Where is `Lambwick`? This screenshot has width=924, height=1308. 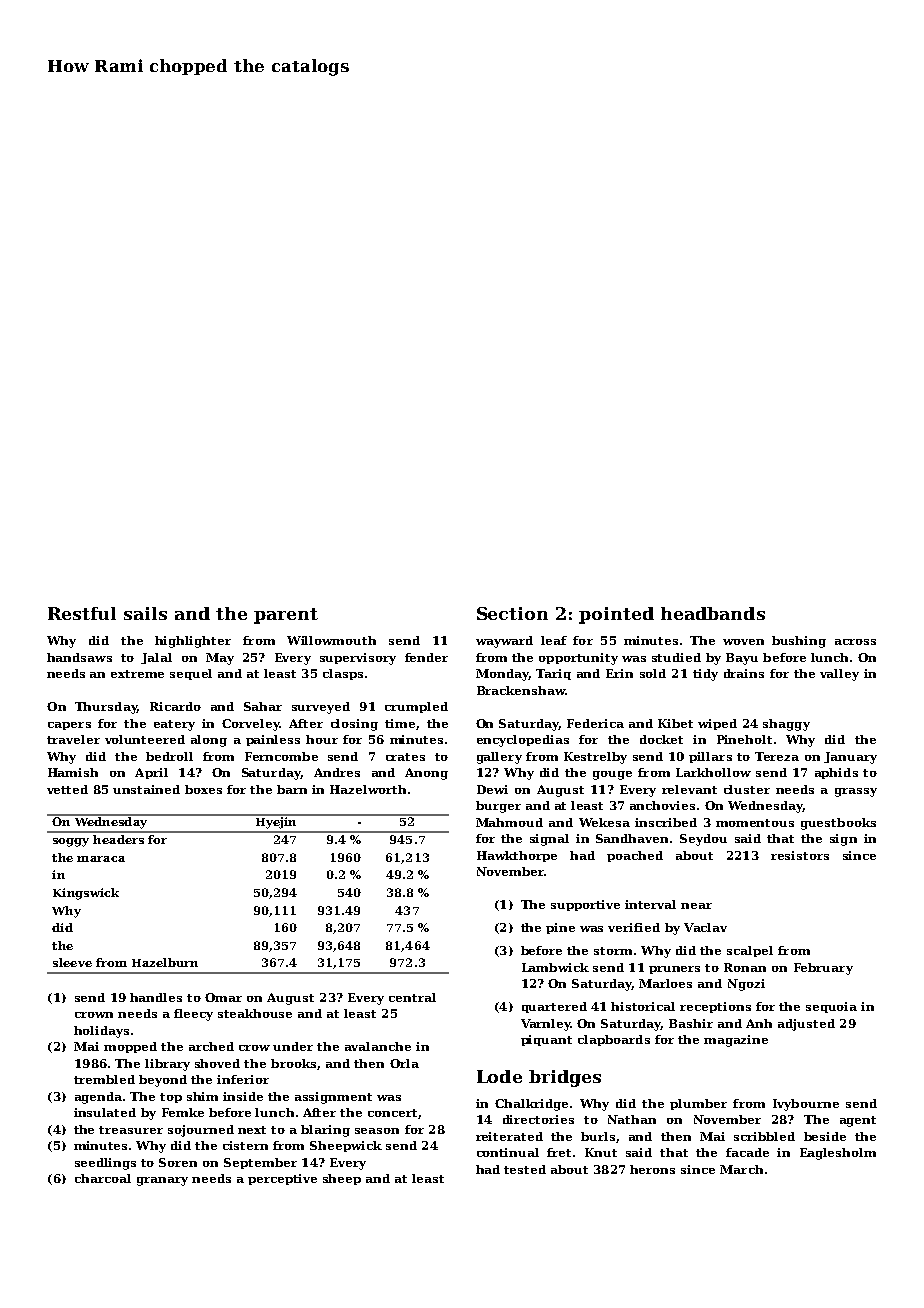 Lambwick is located at coordinates (555, 967).
